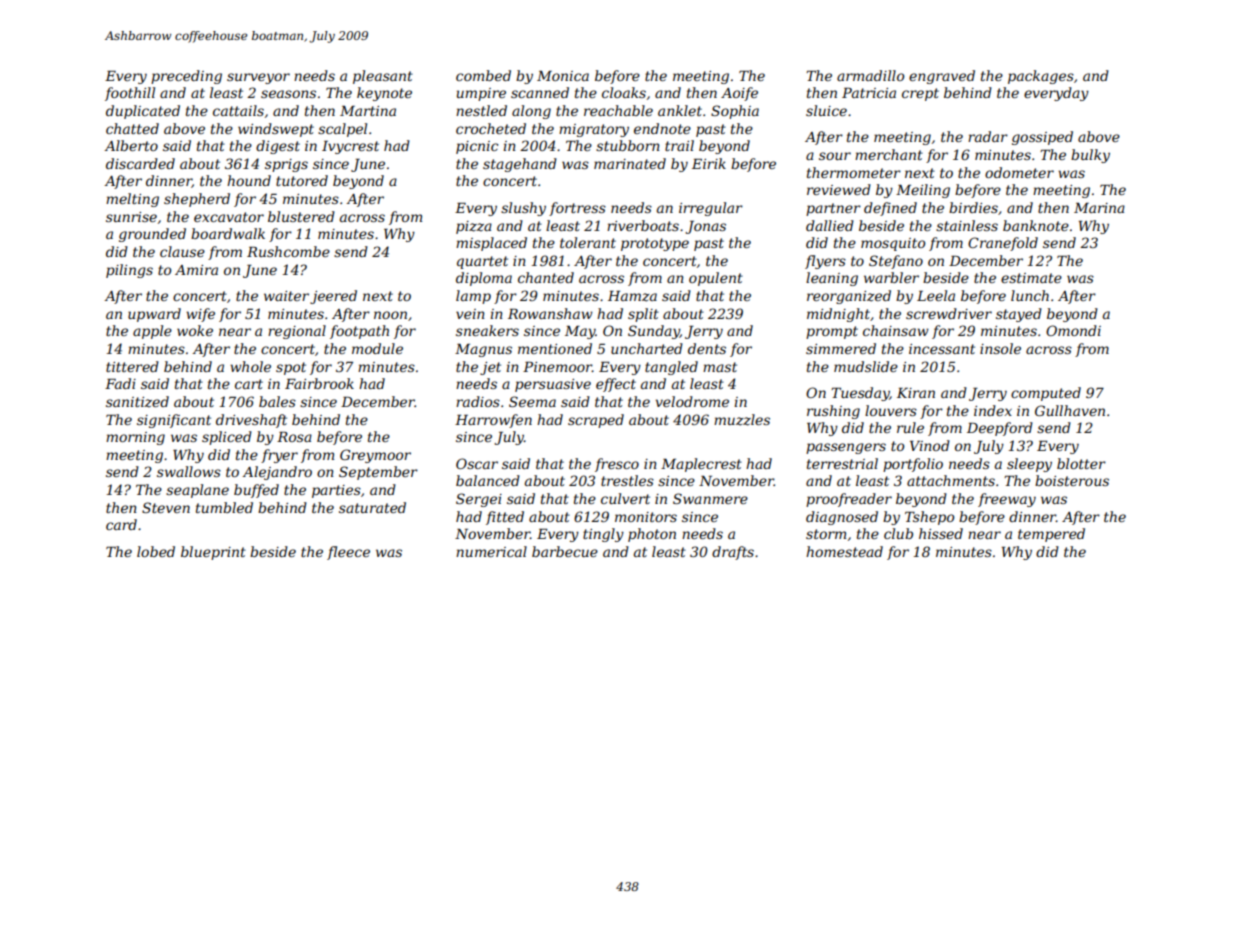 The width and height of the screenshot is (1233, 952). What do you see at coordinates (279, 456) in the screenshot?
I see `fryer` at bounding box center [279, 456].
